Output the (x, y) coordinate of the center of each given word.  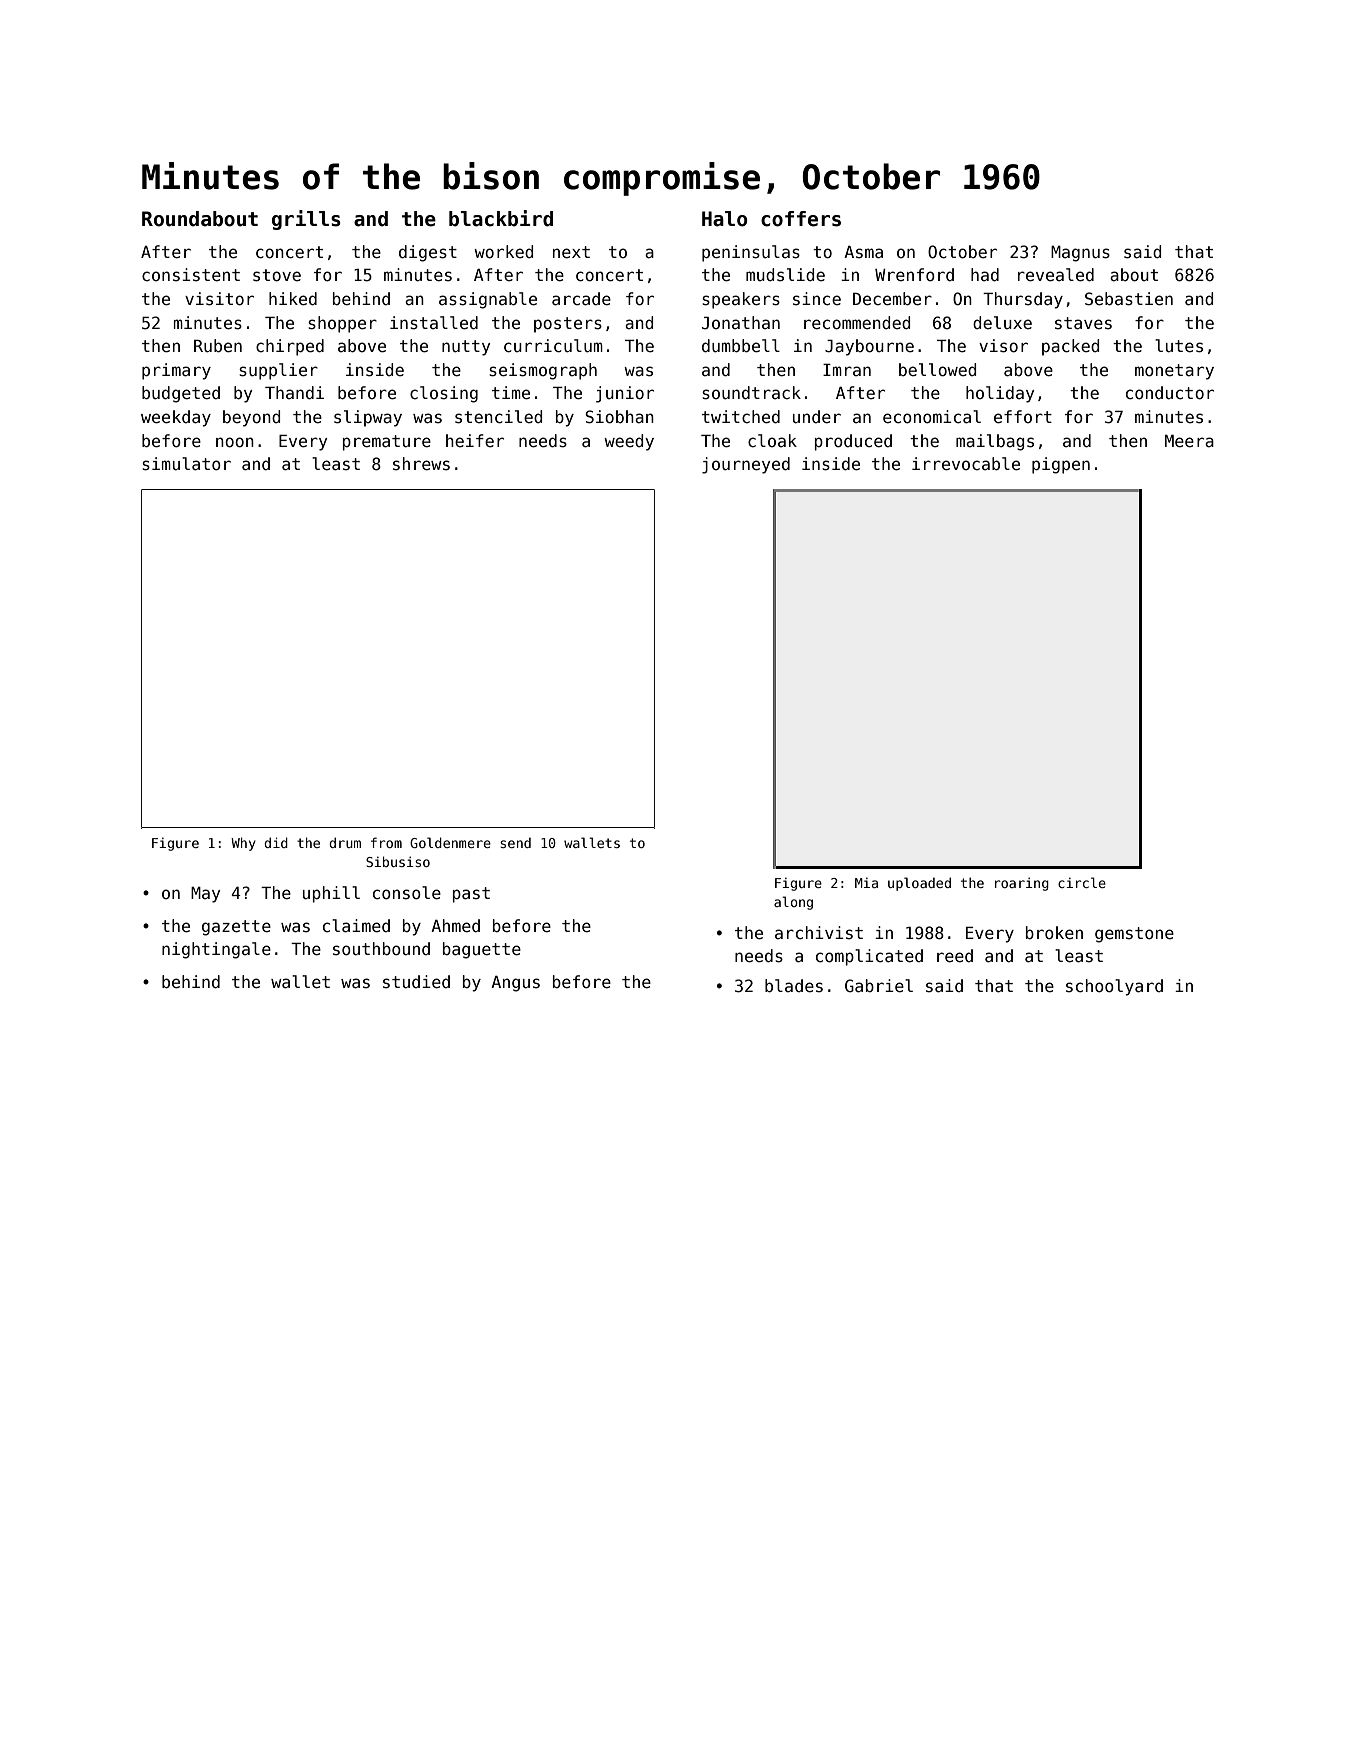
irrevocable (966, 464)
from (386, 842)
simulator (186, 464)
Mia (866, 882)
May (205, 895)
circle (1082, 882)
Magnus (1080, 254)
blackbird (501, 218)
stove (277, 275)
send (515, 843)
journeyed (746, 465)
